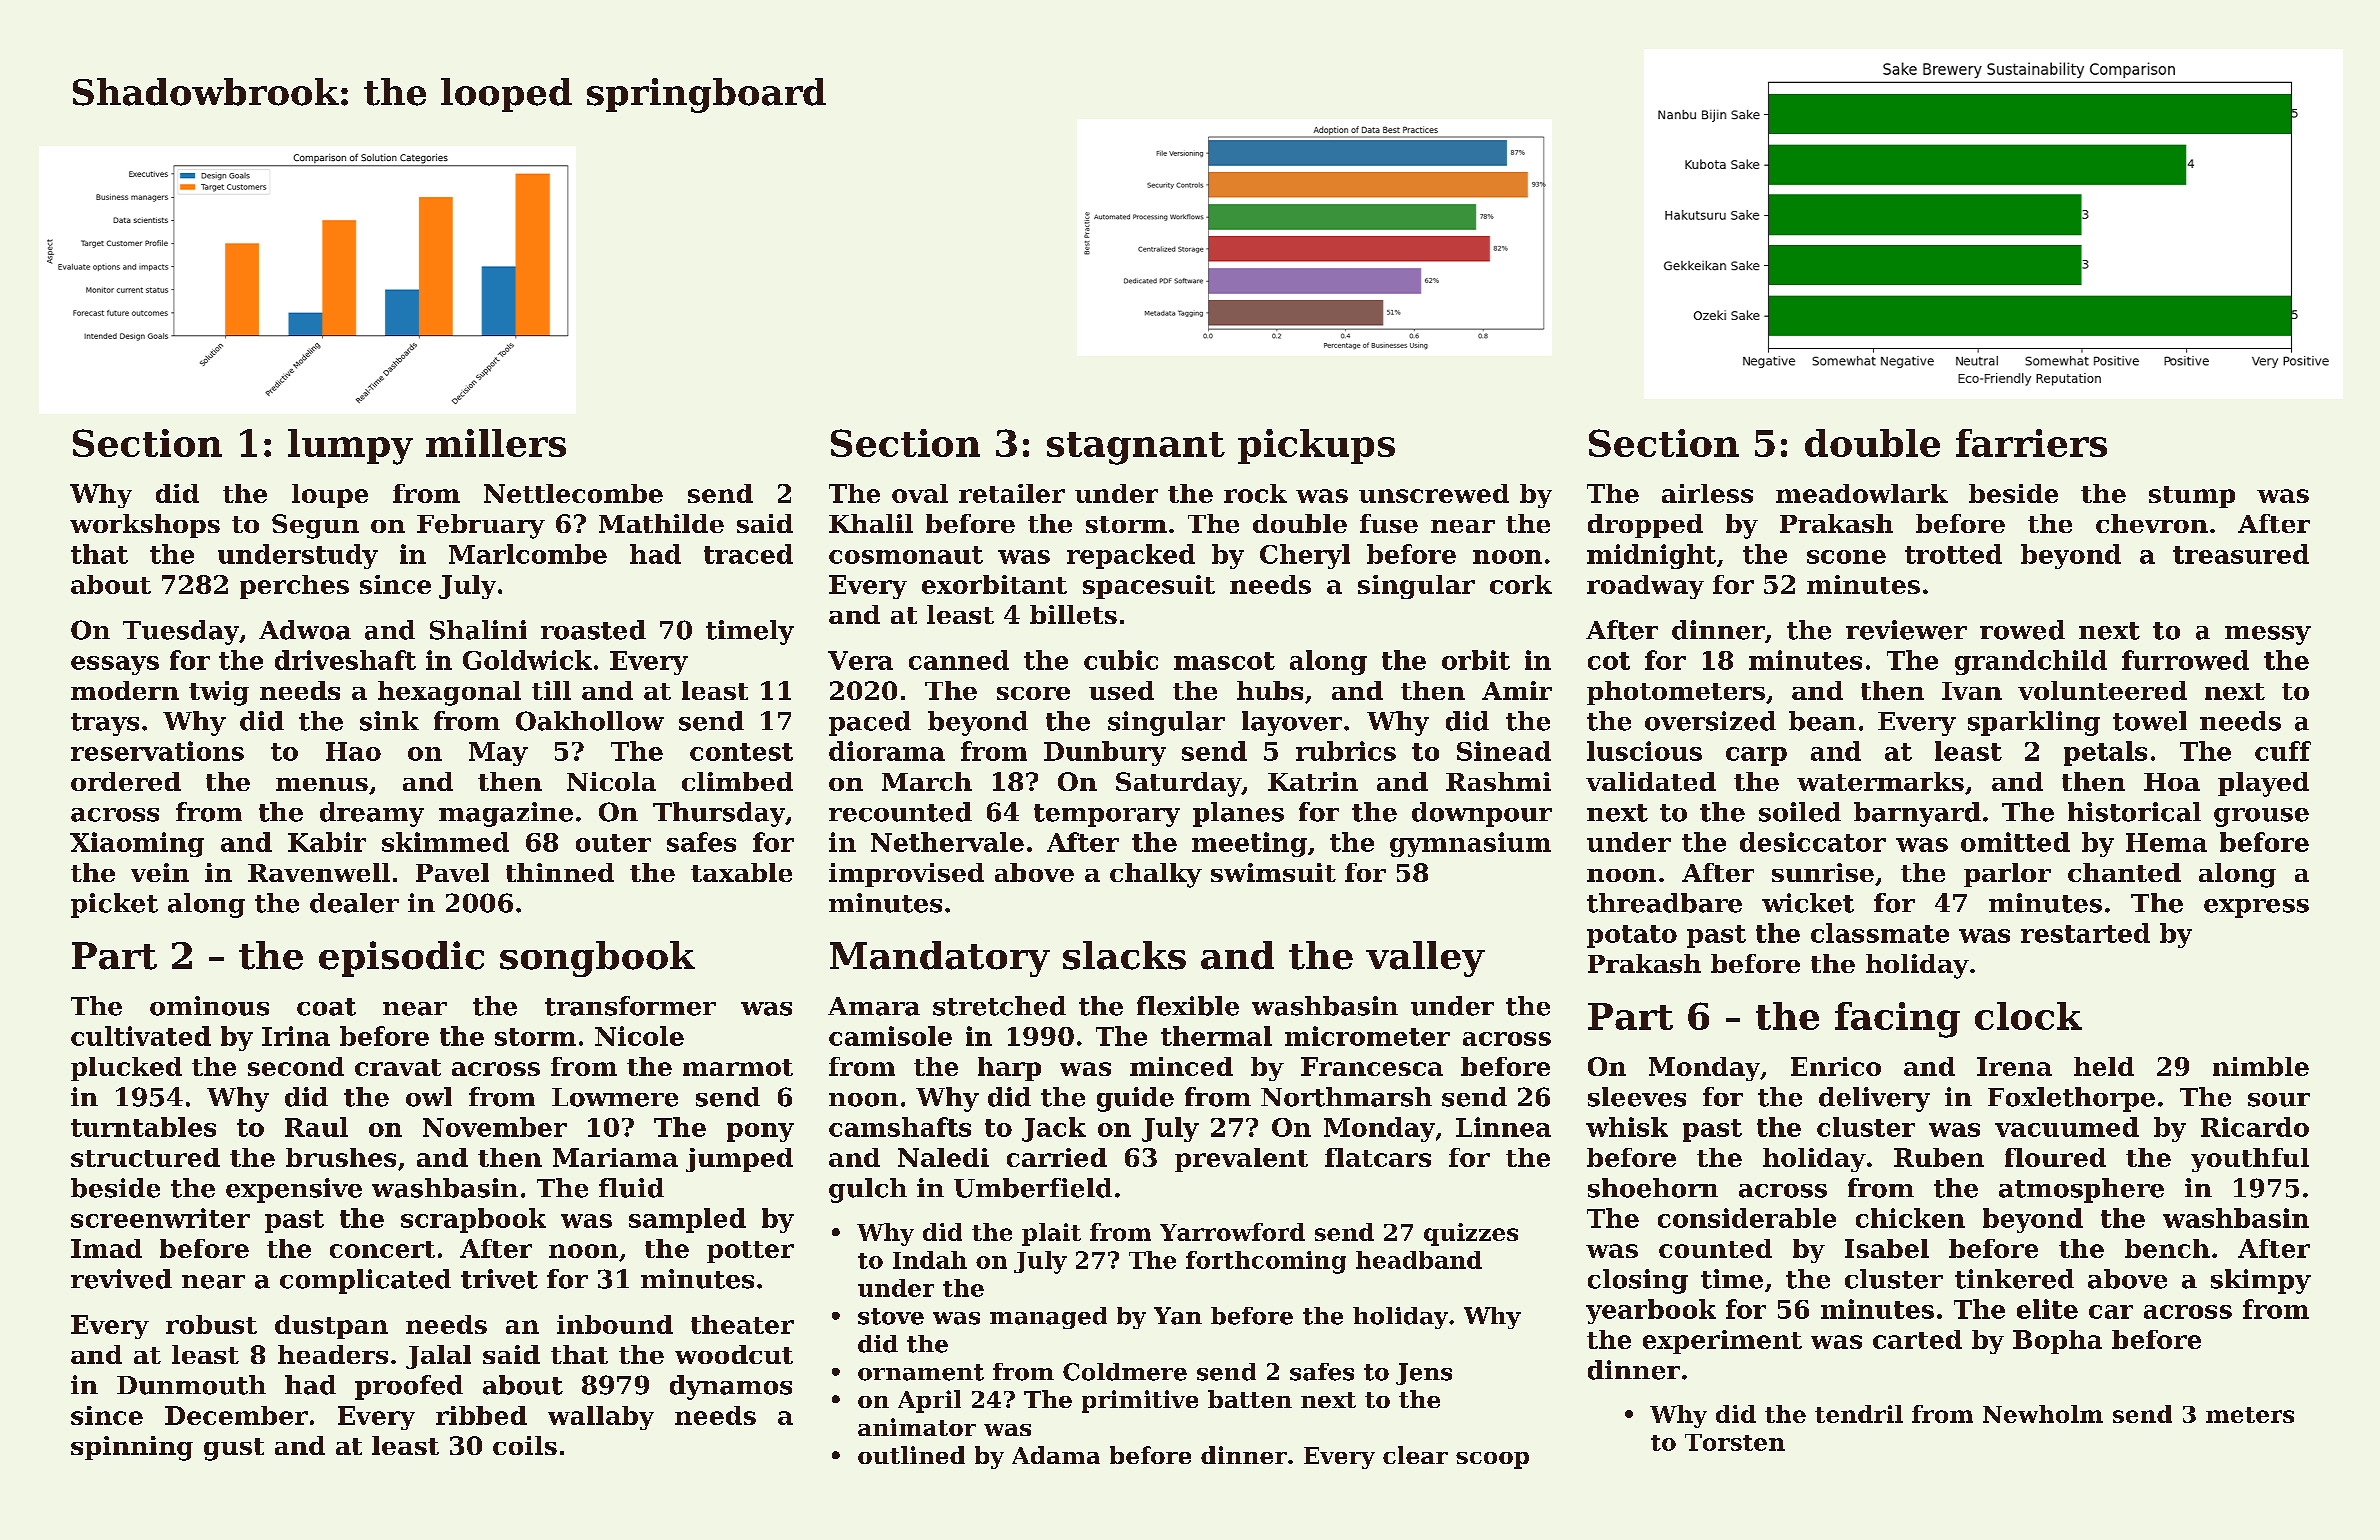  What do you see at coordinates (2057, 1342) in the screenshot?
I see `Bopha` at bounding box center [2057, 1342].
